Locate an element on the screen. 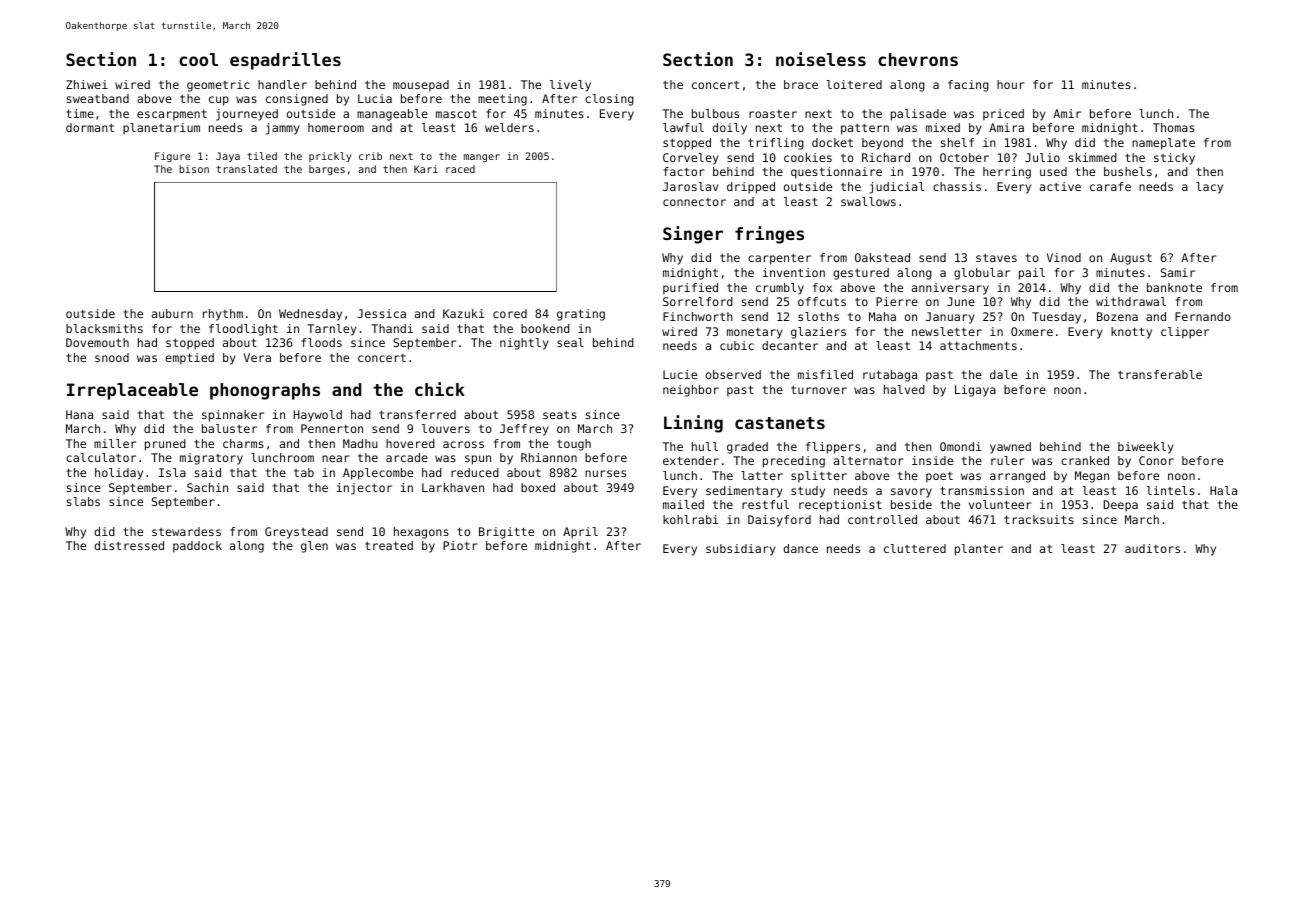 Image resolution: width=1308 pixels, height=924 pixels. hour is located at coordinates (1011, 84).
